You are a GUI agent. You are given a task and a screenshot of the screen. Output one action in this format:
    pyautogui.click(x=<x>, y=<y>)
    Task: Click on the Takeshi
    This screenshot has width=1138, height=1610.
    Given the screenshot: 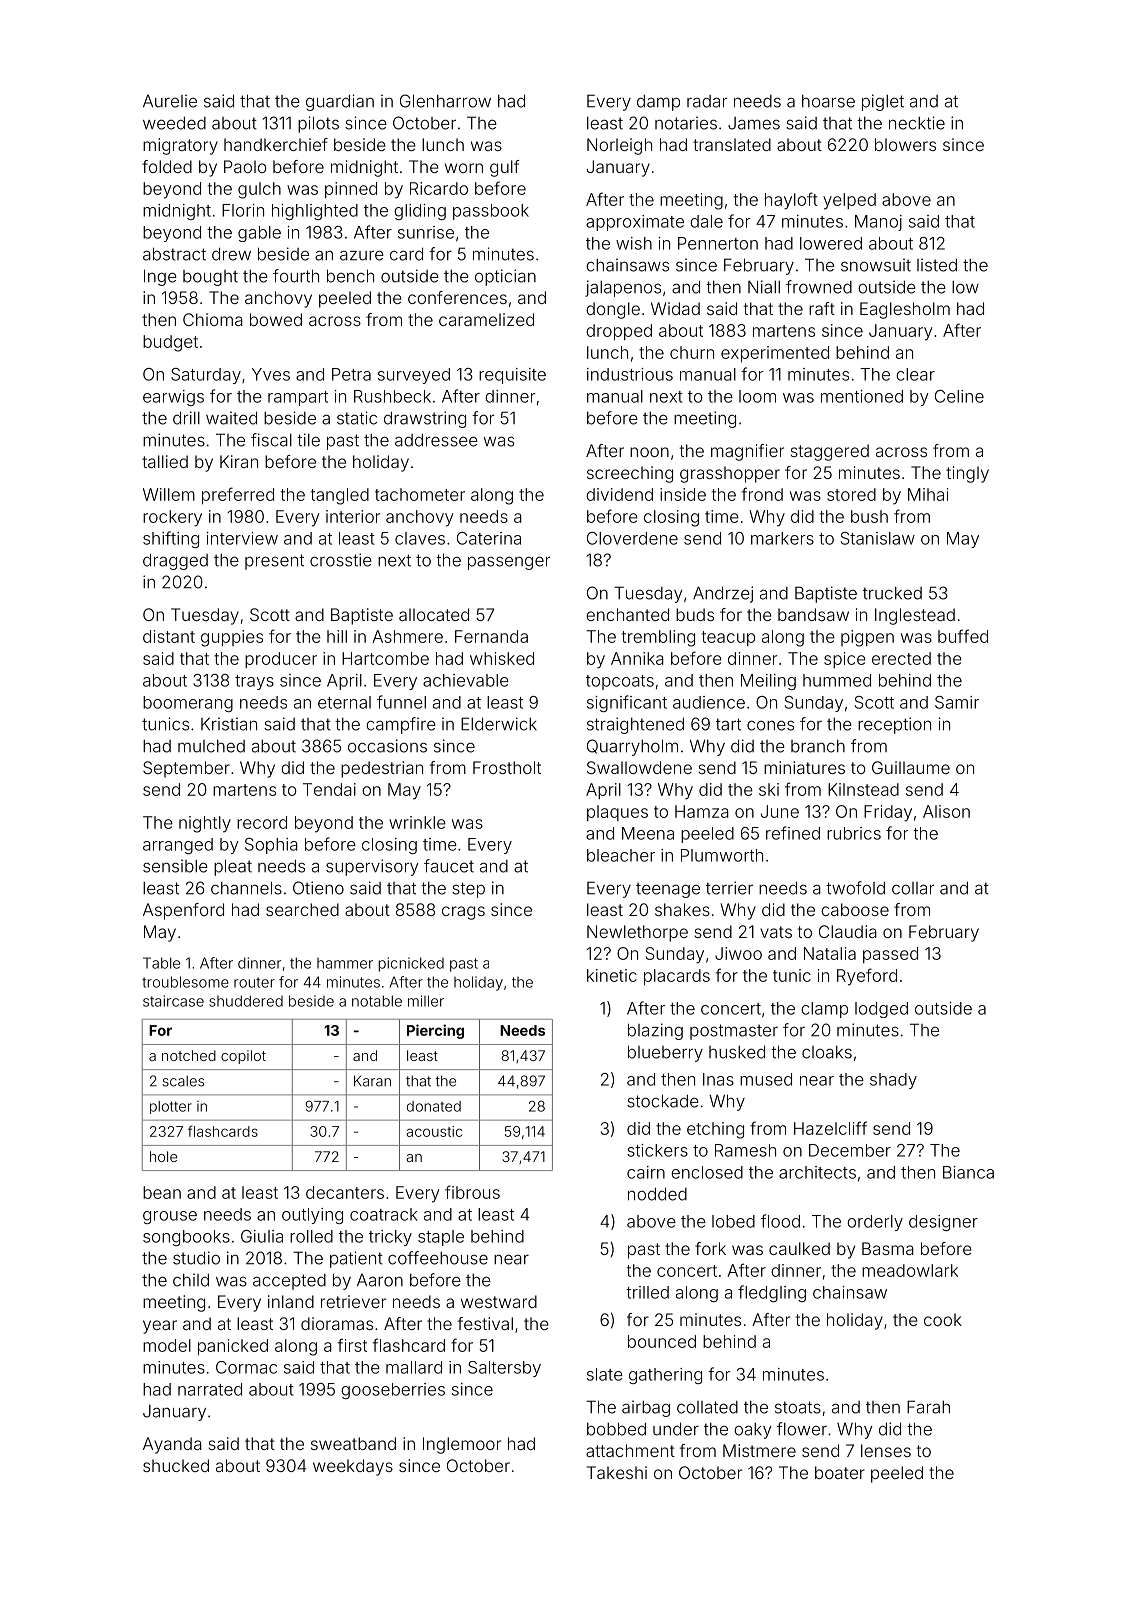 What is the action you would take?
    pyautogui.click(x=617, y=1472)
